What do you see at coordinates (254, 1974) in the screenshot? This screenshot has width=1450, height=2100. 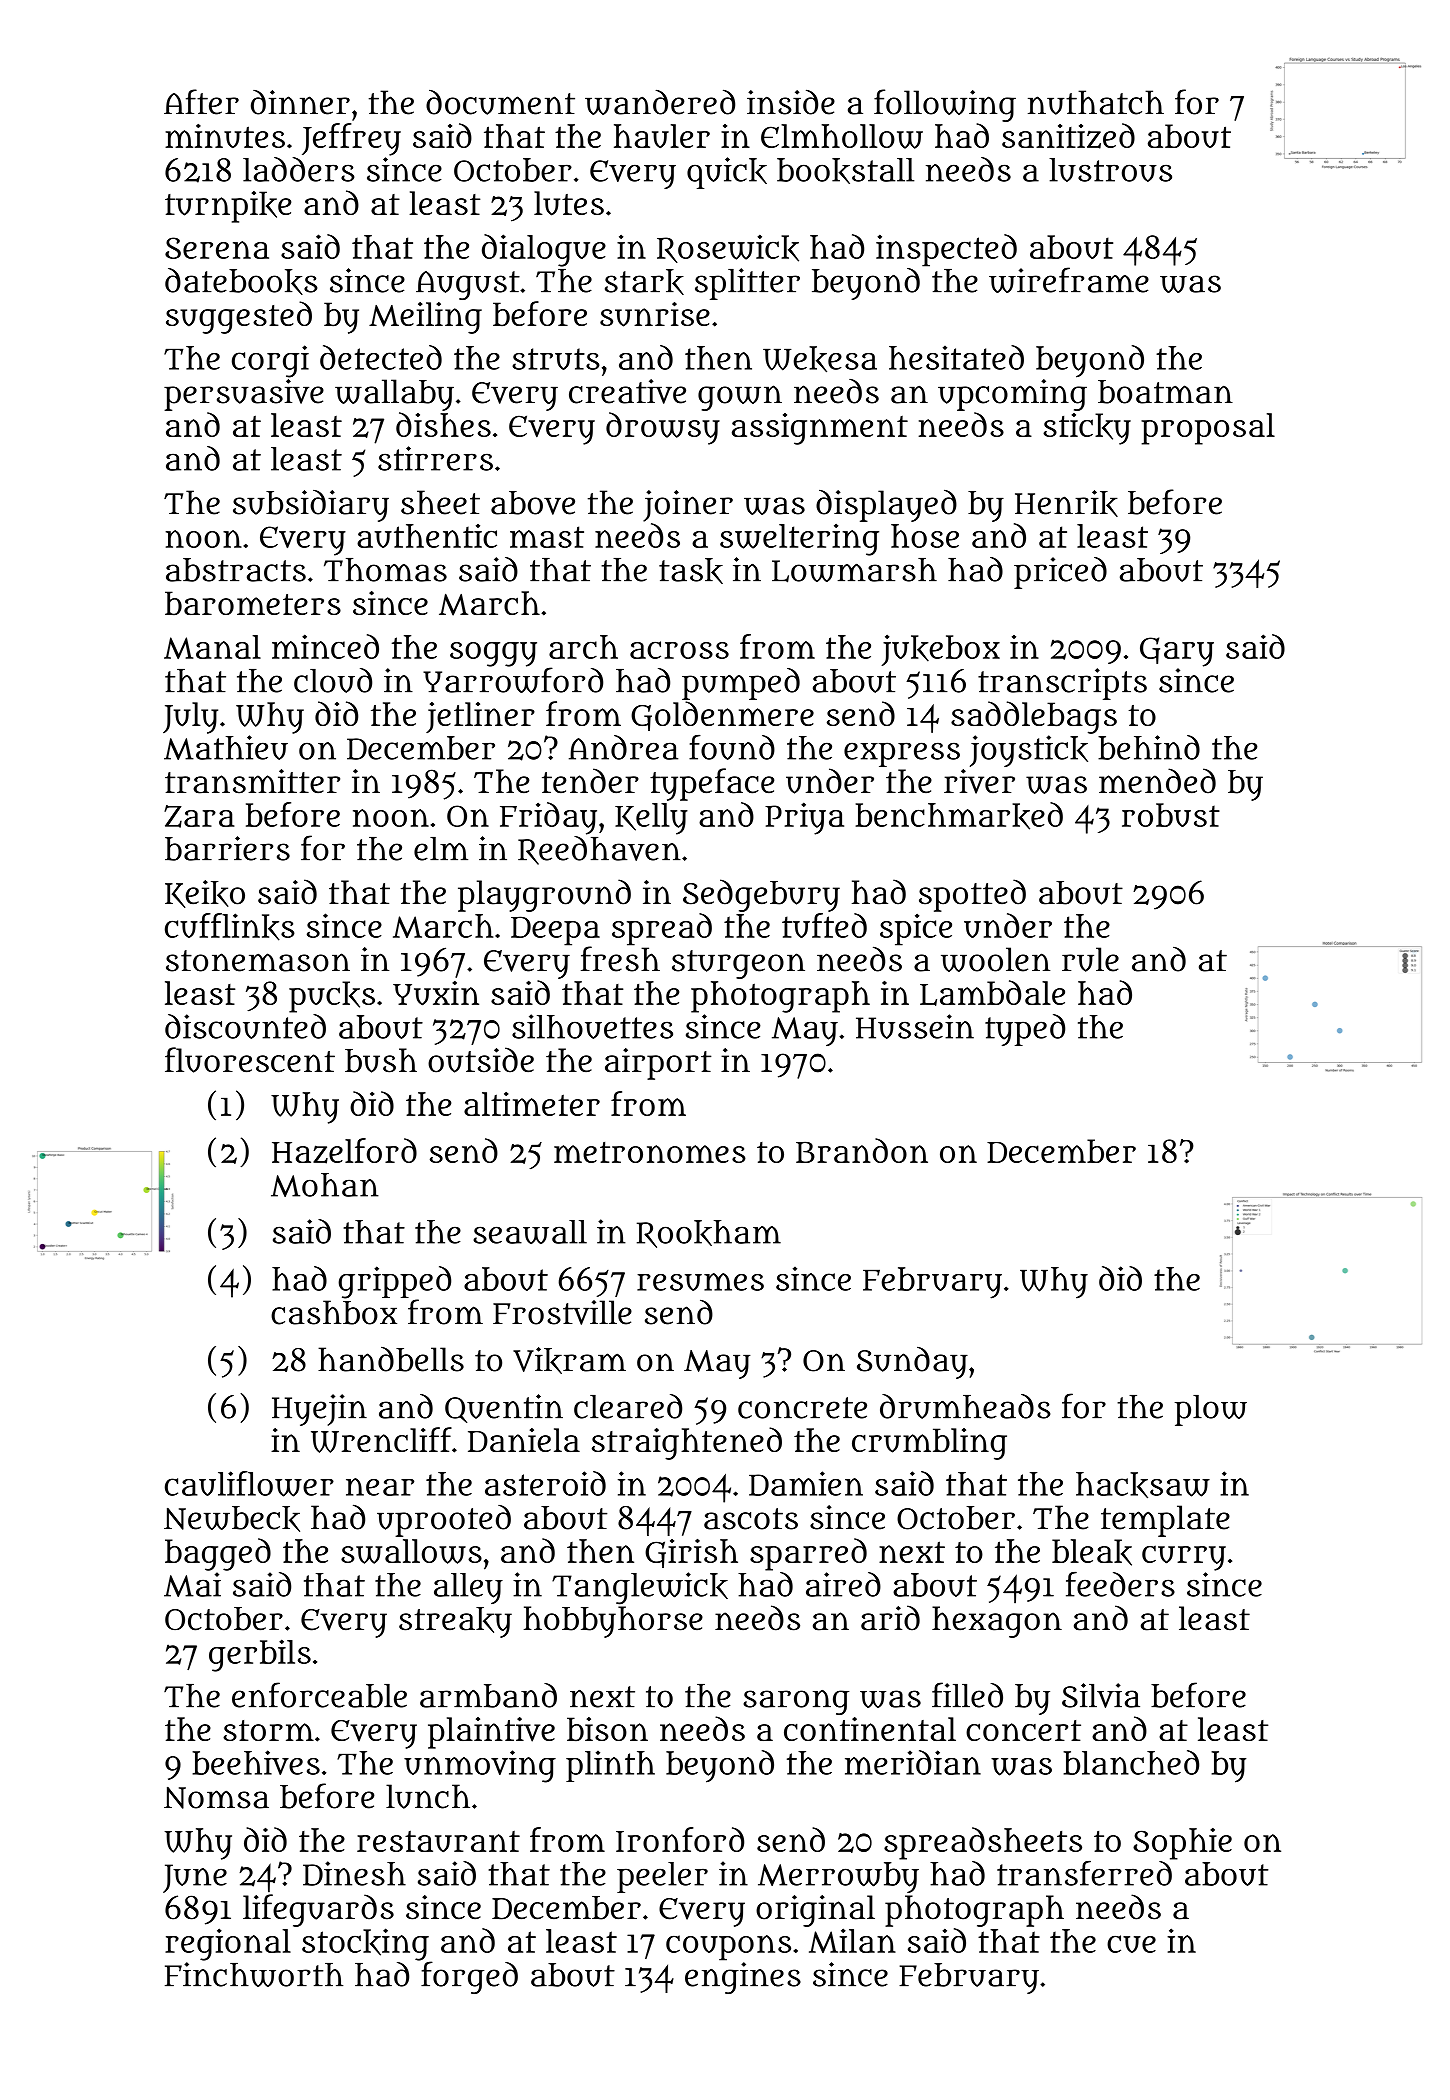 I see `Finchworth` at bounding box center [254, 1974].
